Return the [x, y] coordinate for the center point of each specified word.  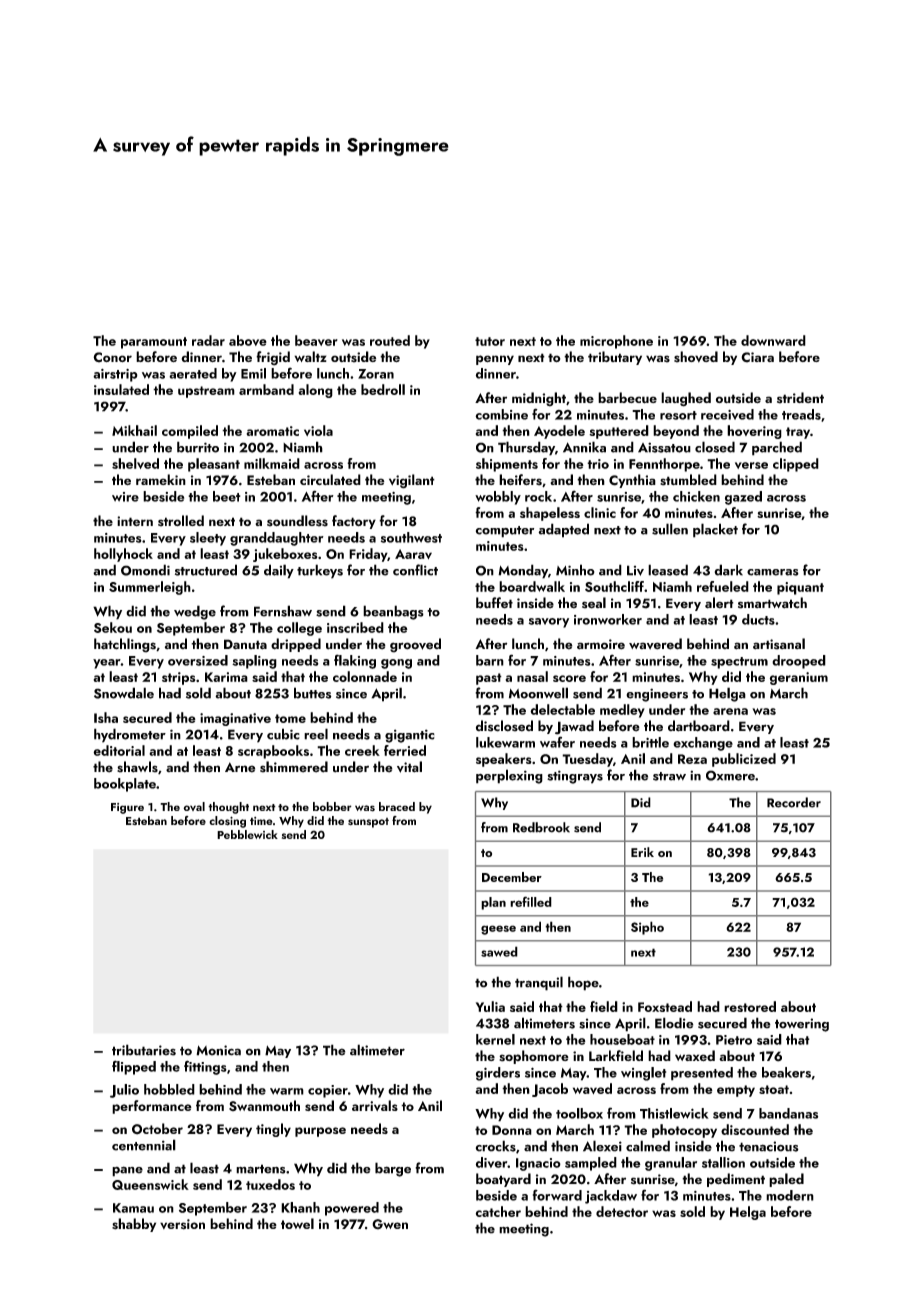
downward [773, 340]
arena [730, 711]
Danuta [245, 644]
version [182, 1224]
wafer [557, 742]
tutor [490, 341]
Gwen [390, 1224]
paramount [154, 343]
